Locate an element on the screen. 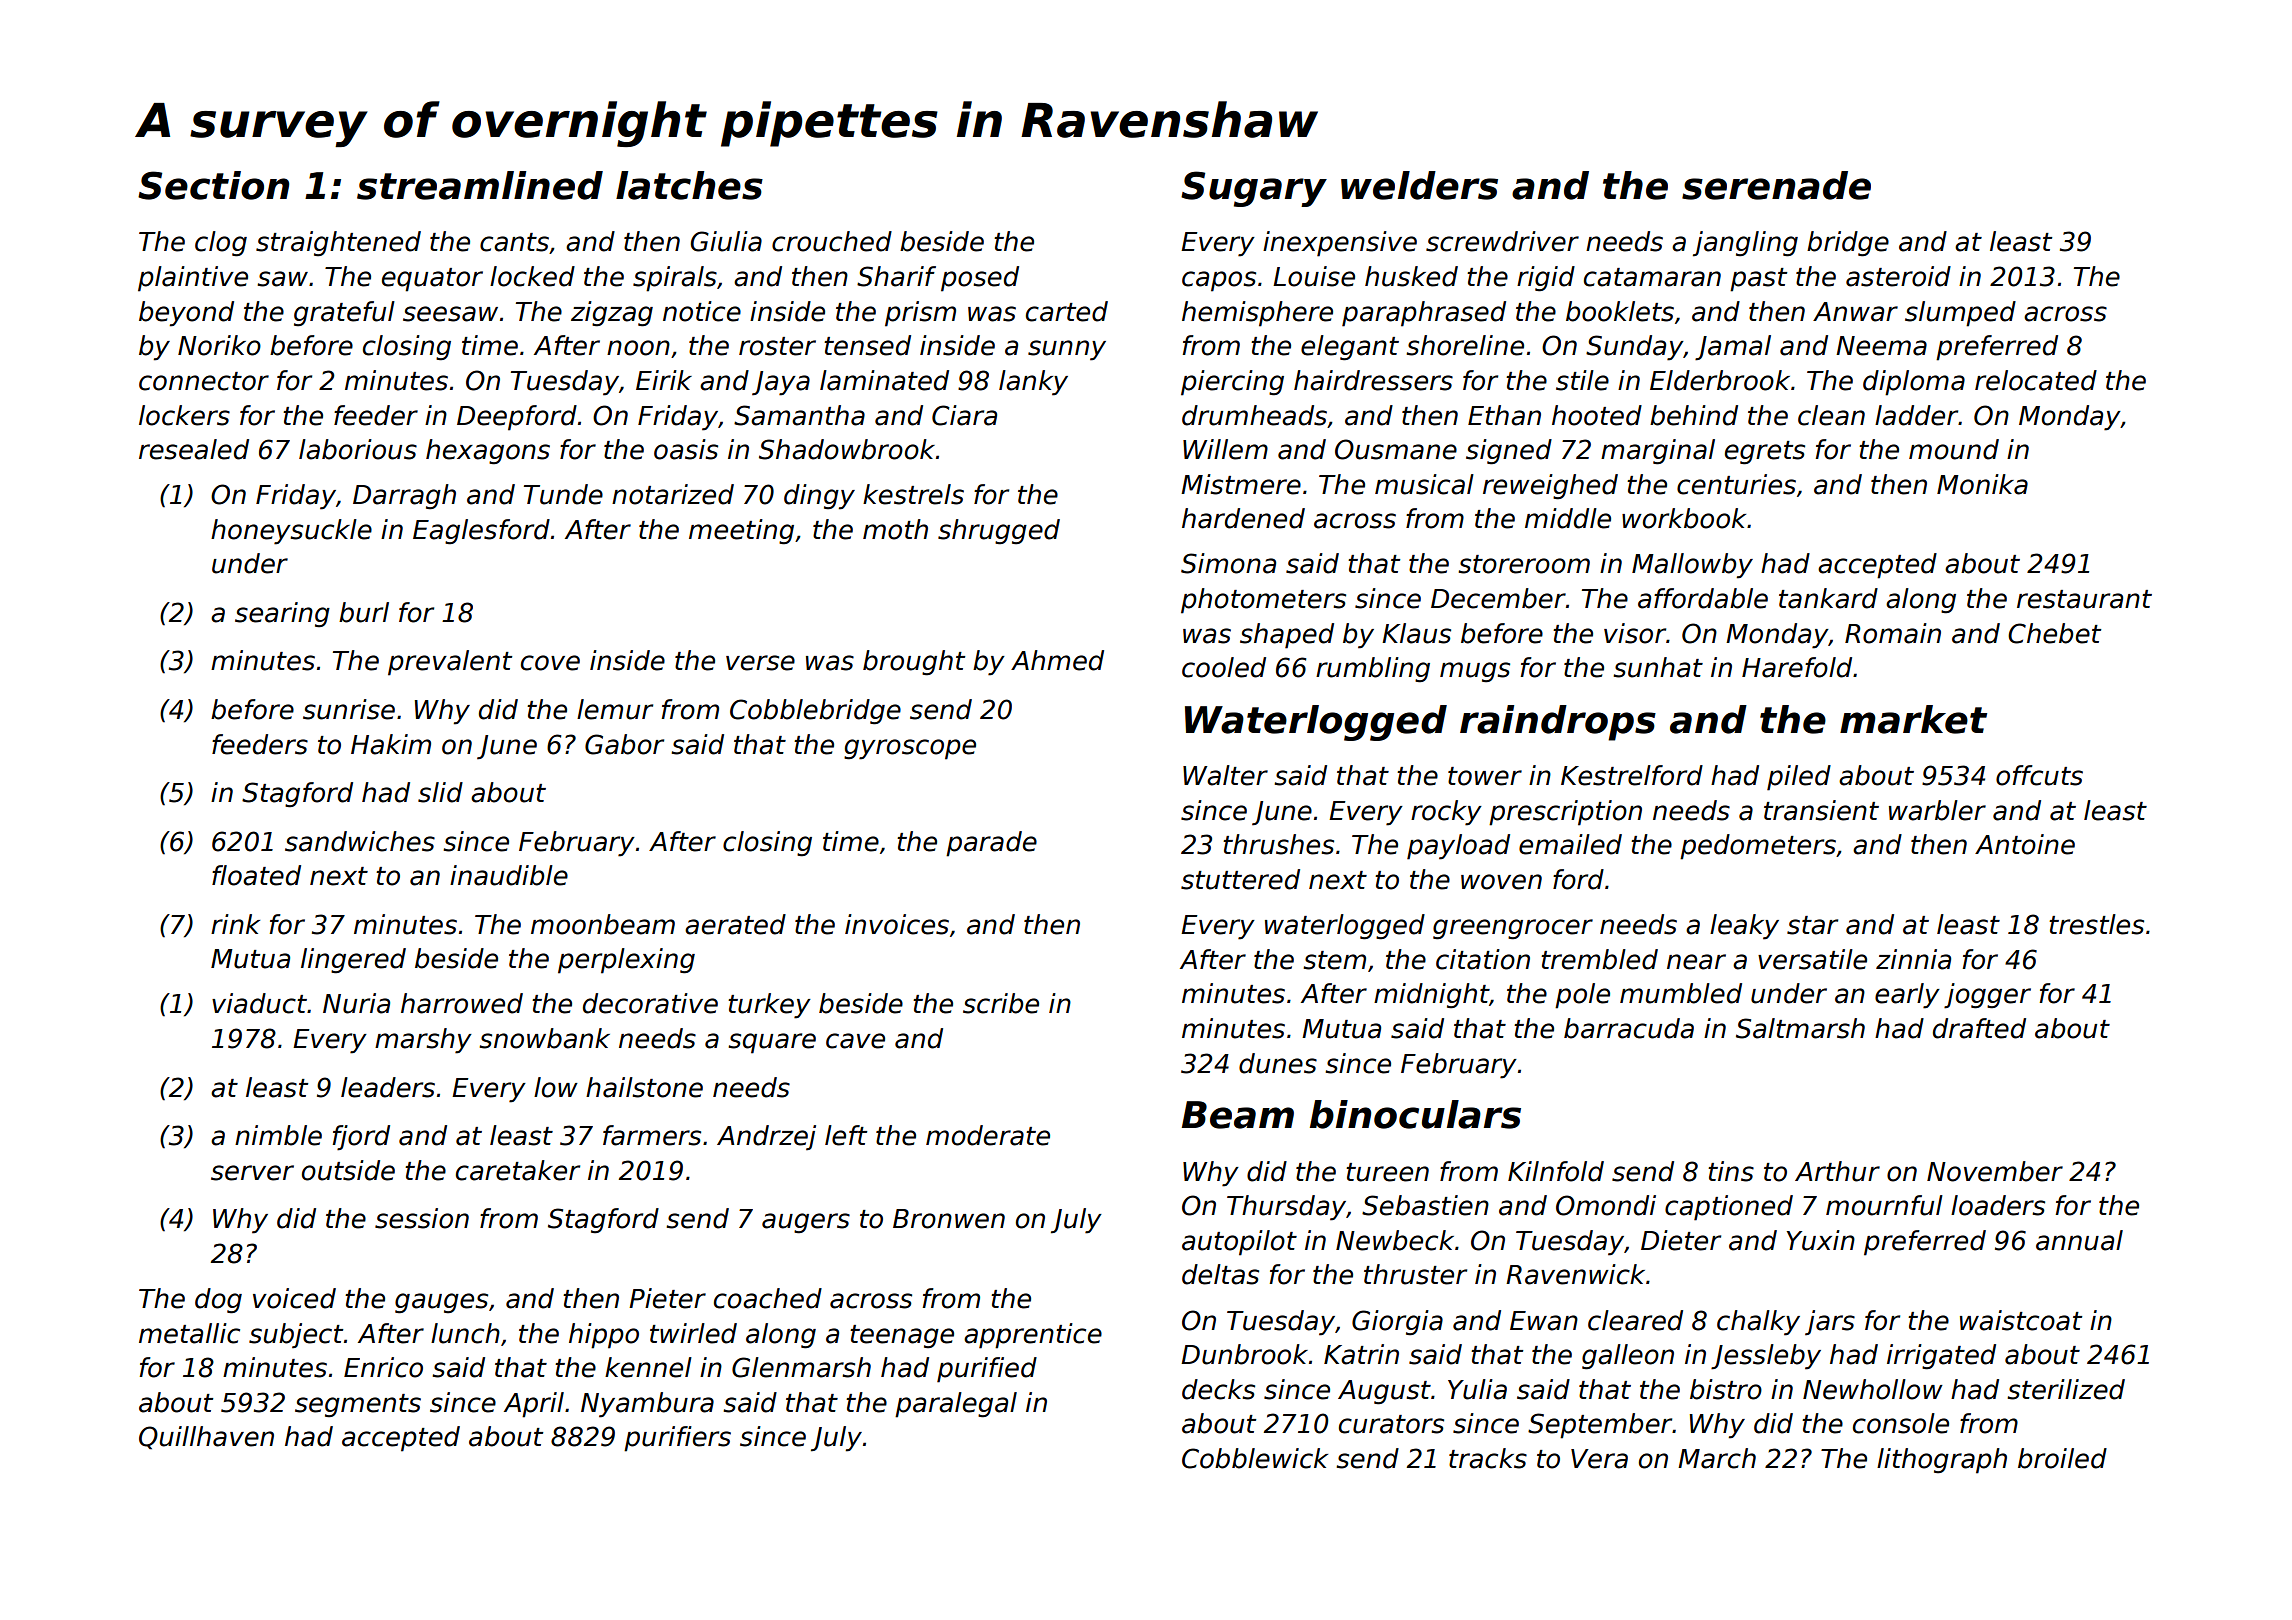 This screenshot has height=1620, width=2292. Walter is located at coordinates (1225, 775).
